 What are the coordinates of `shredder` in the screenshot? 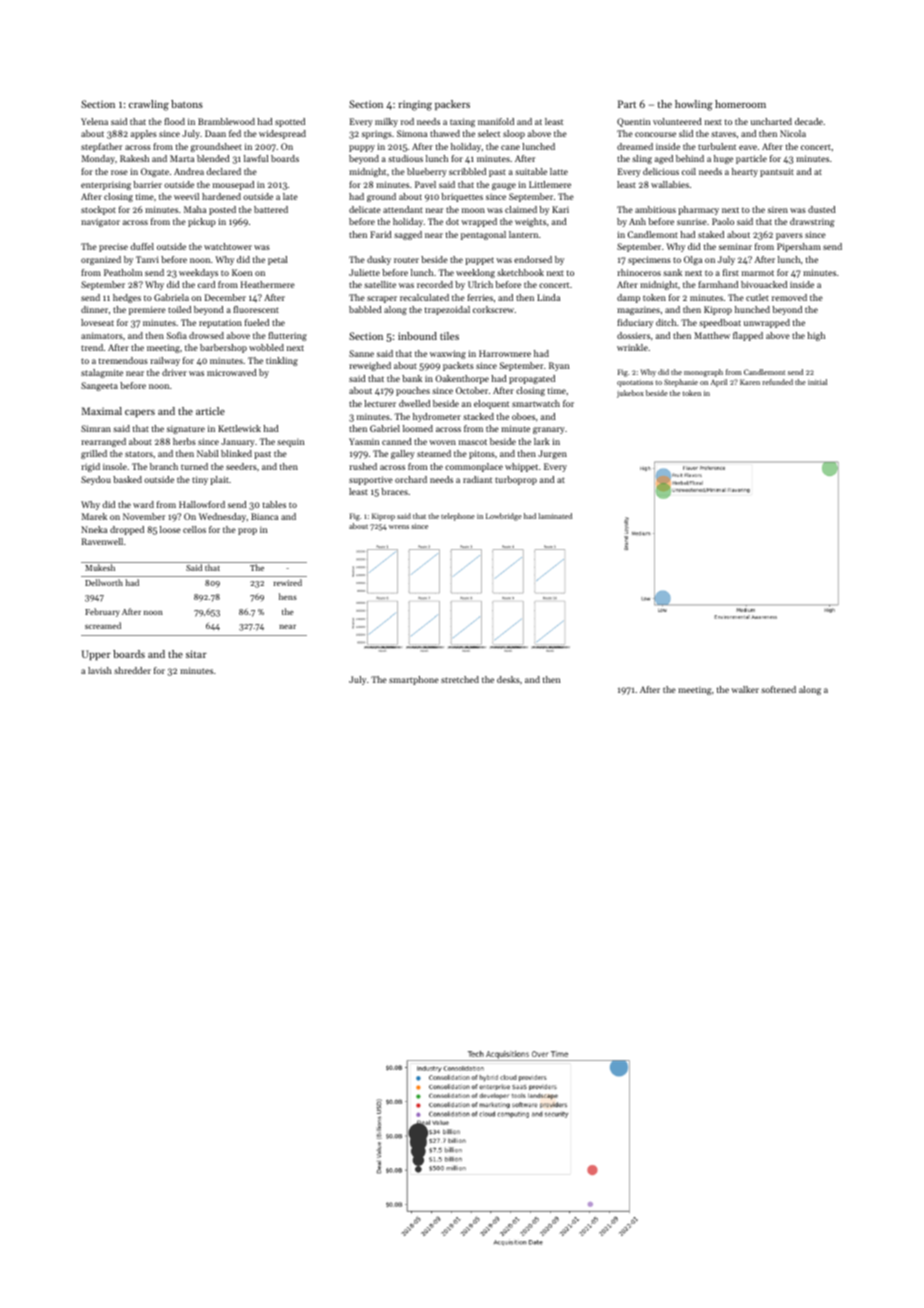 It's located at (132, 670).
